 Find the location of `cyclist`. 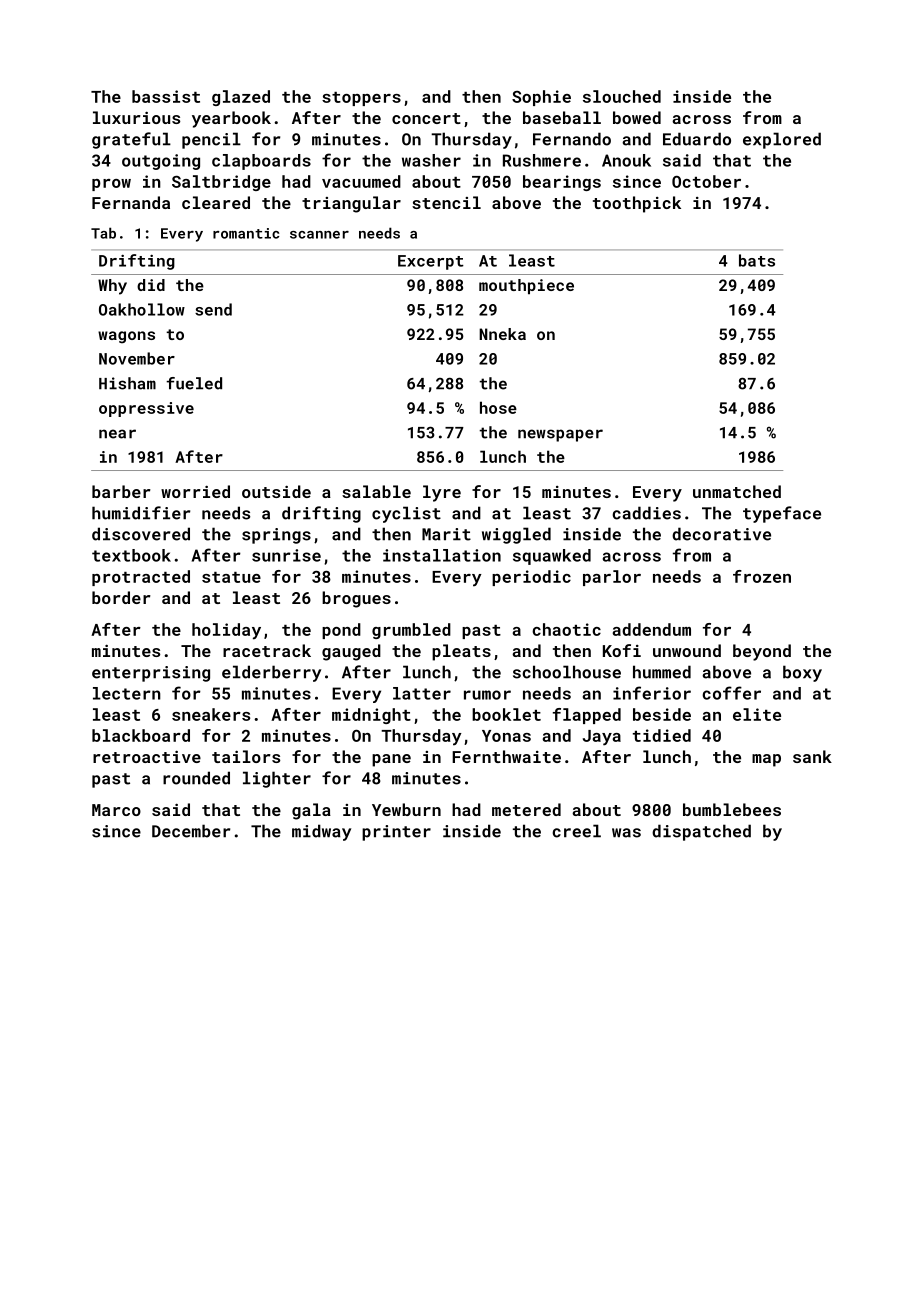

cyclist is located at coordinates (406, 514).
